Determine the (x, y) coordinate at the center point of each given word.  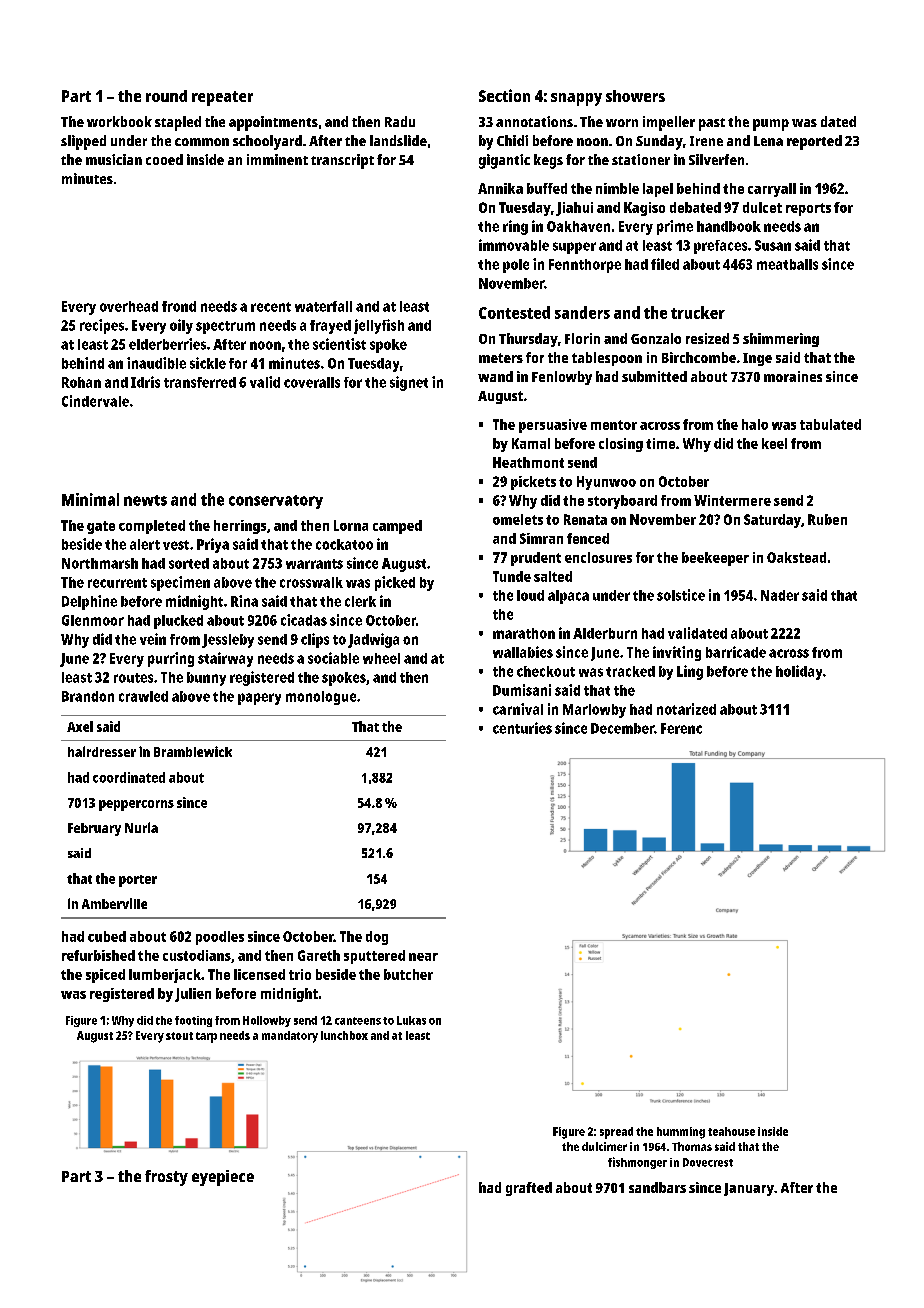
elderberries (167, 344)
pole (516, 266)
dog (377, 938)
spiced (105, 976)
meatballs (787, 264)
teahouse (731, 1131)
